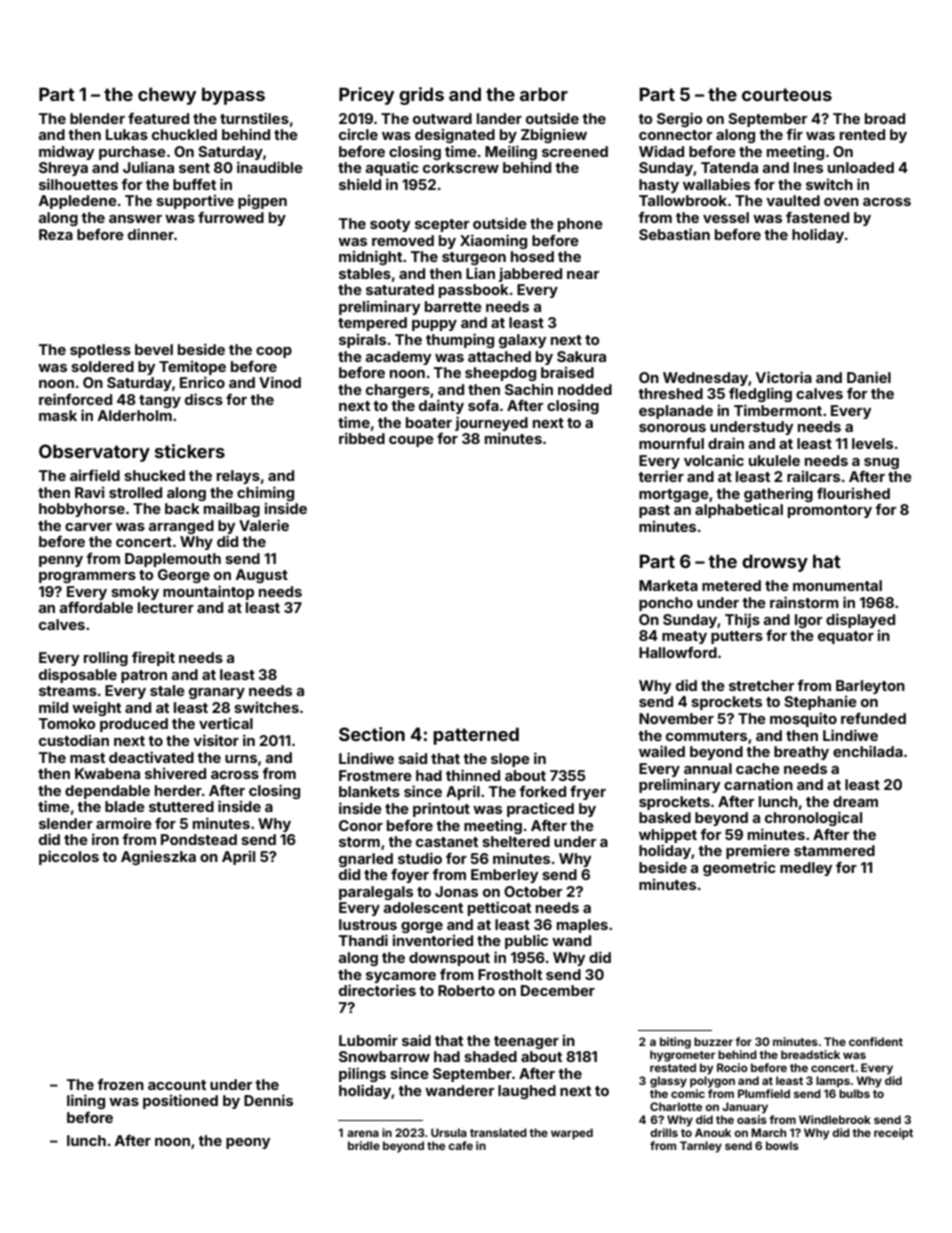 The width and height of the screenshot is (952, 1233). Describe the element at coordinates (666, 604) in the screenshot. I see `poncho` at that location.
